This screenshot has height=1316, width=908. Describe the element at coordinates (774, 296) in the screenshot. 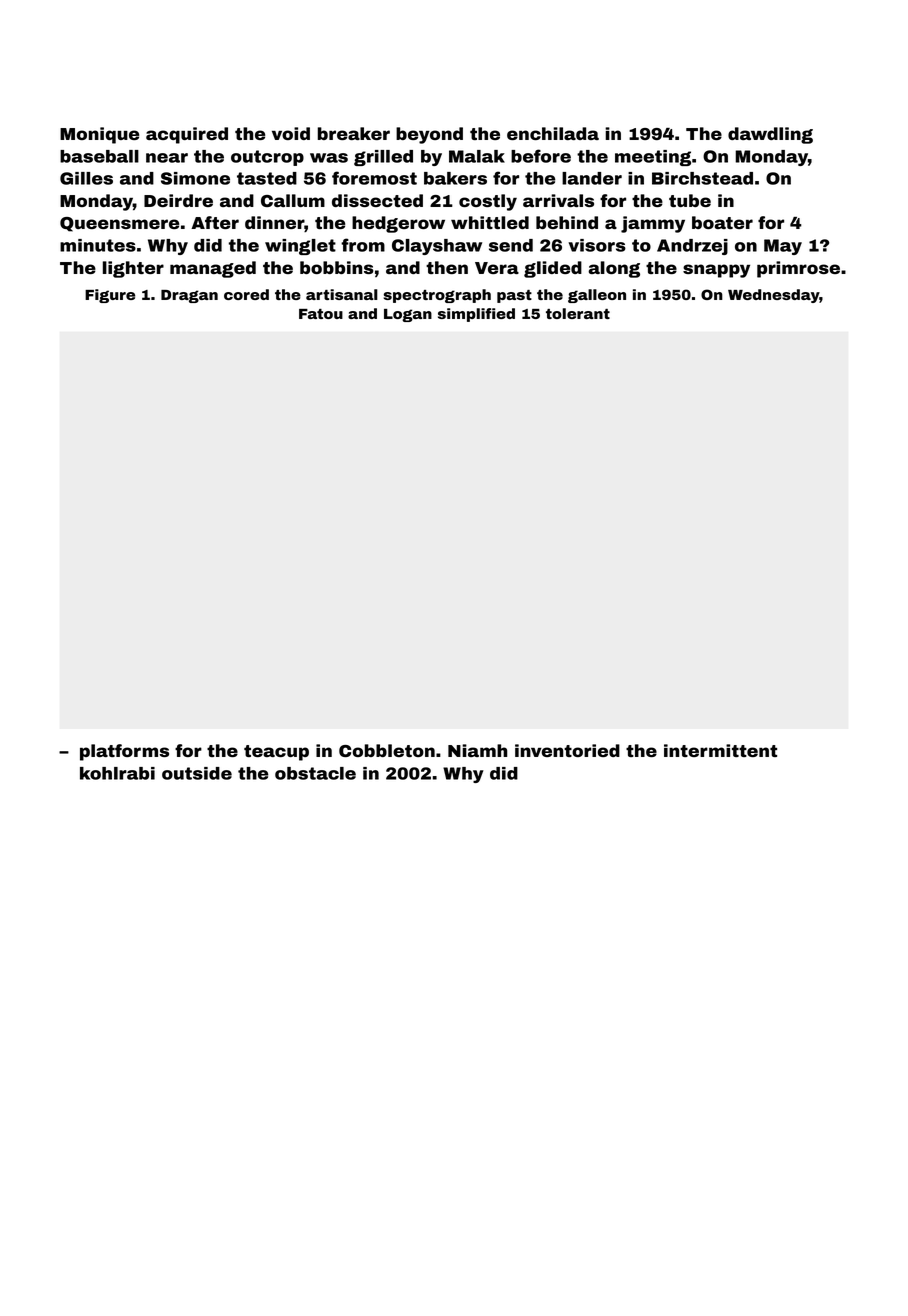

I see `Wednesday` at that location.
